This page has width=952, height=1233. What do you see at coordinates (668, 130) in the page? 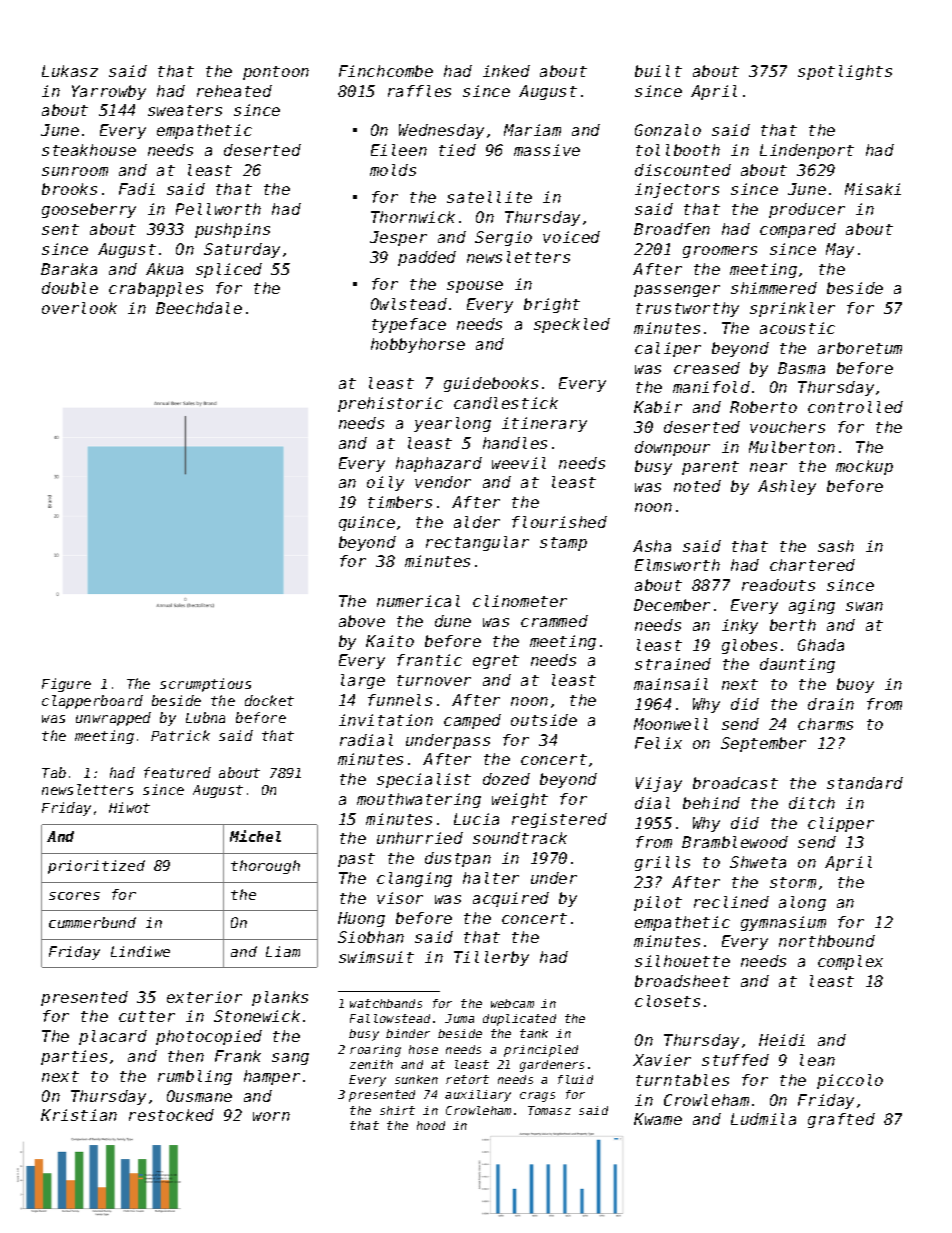
I see `Gonzalo` at bounding box center [668, 130].
